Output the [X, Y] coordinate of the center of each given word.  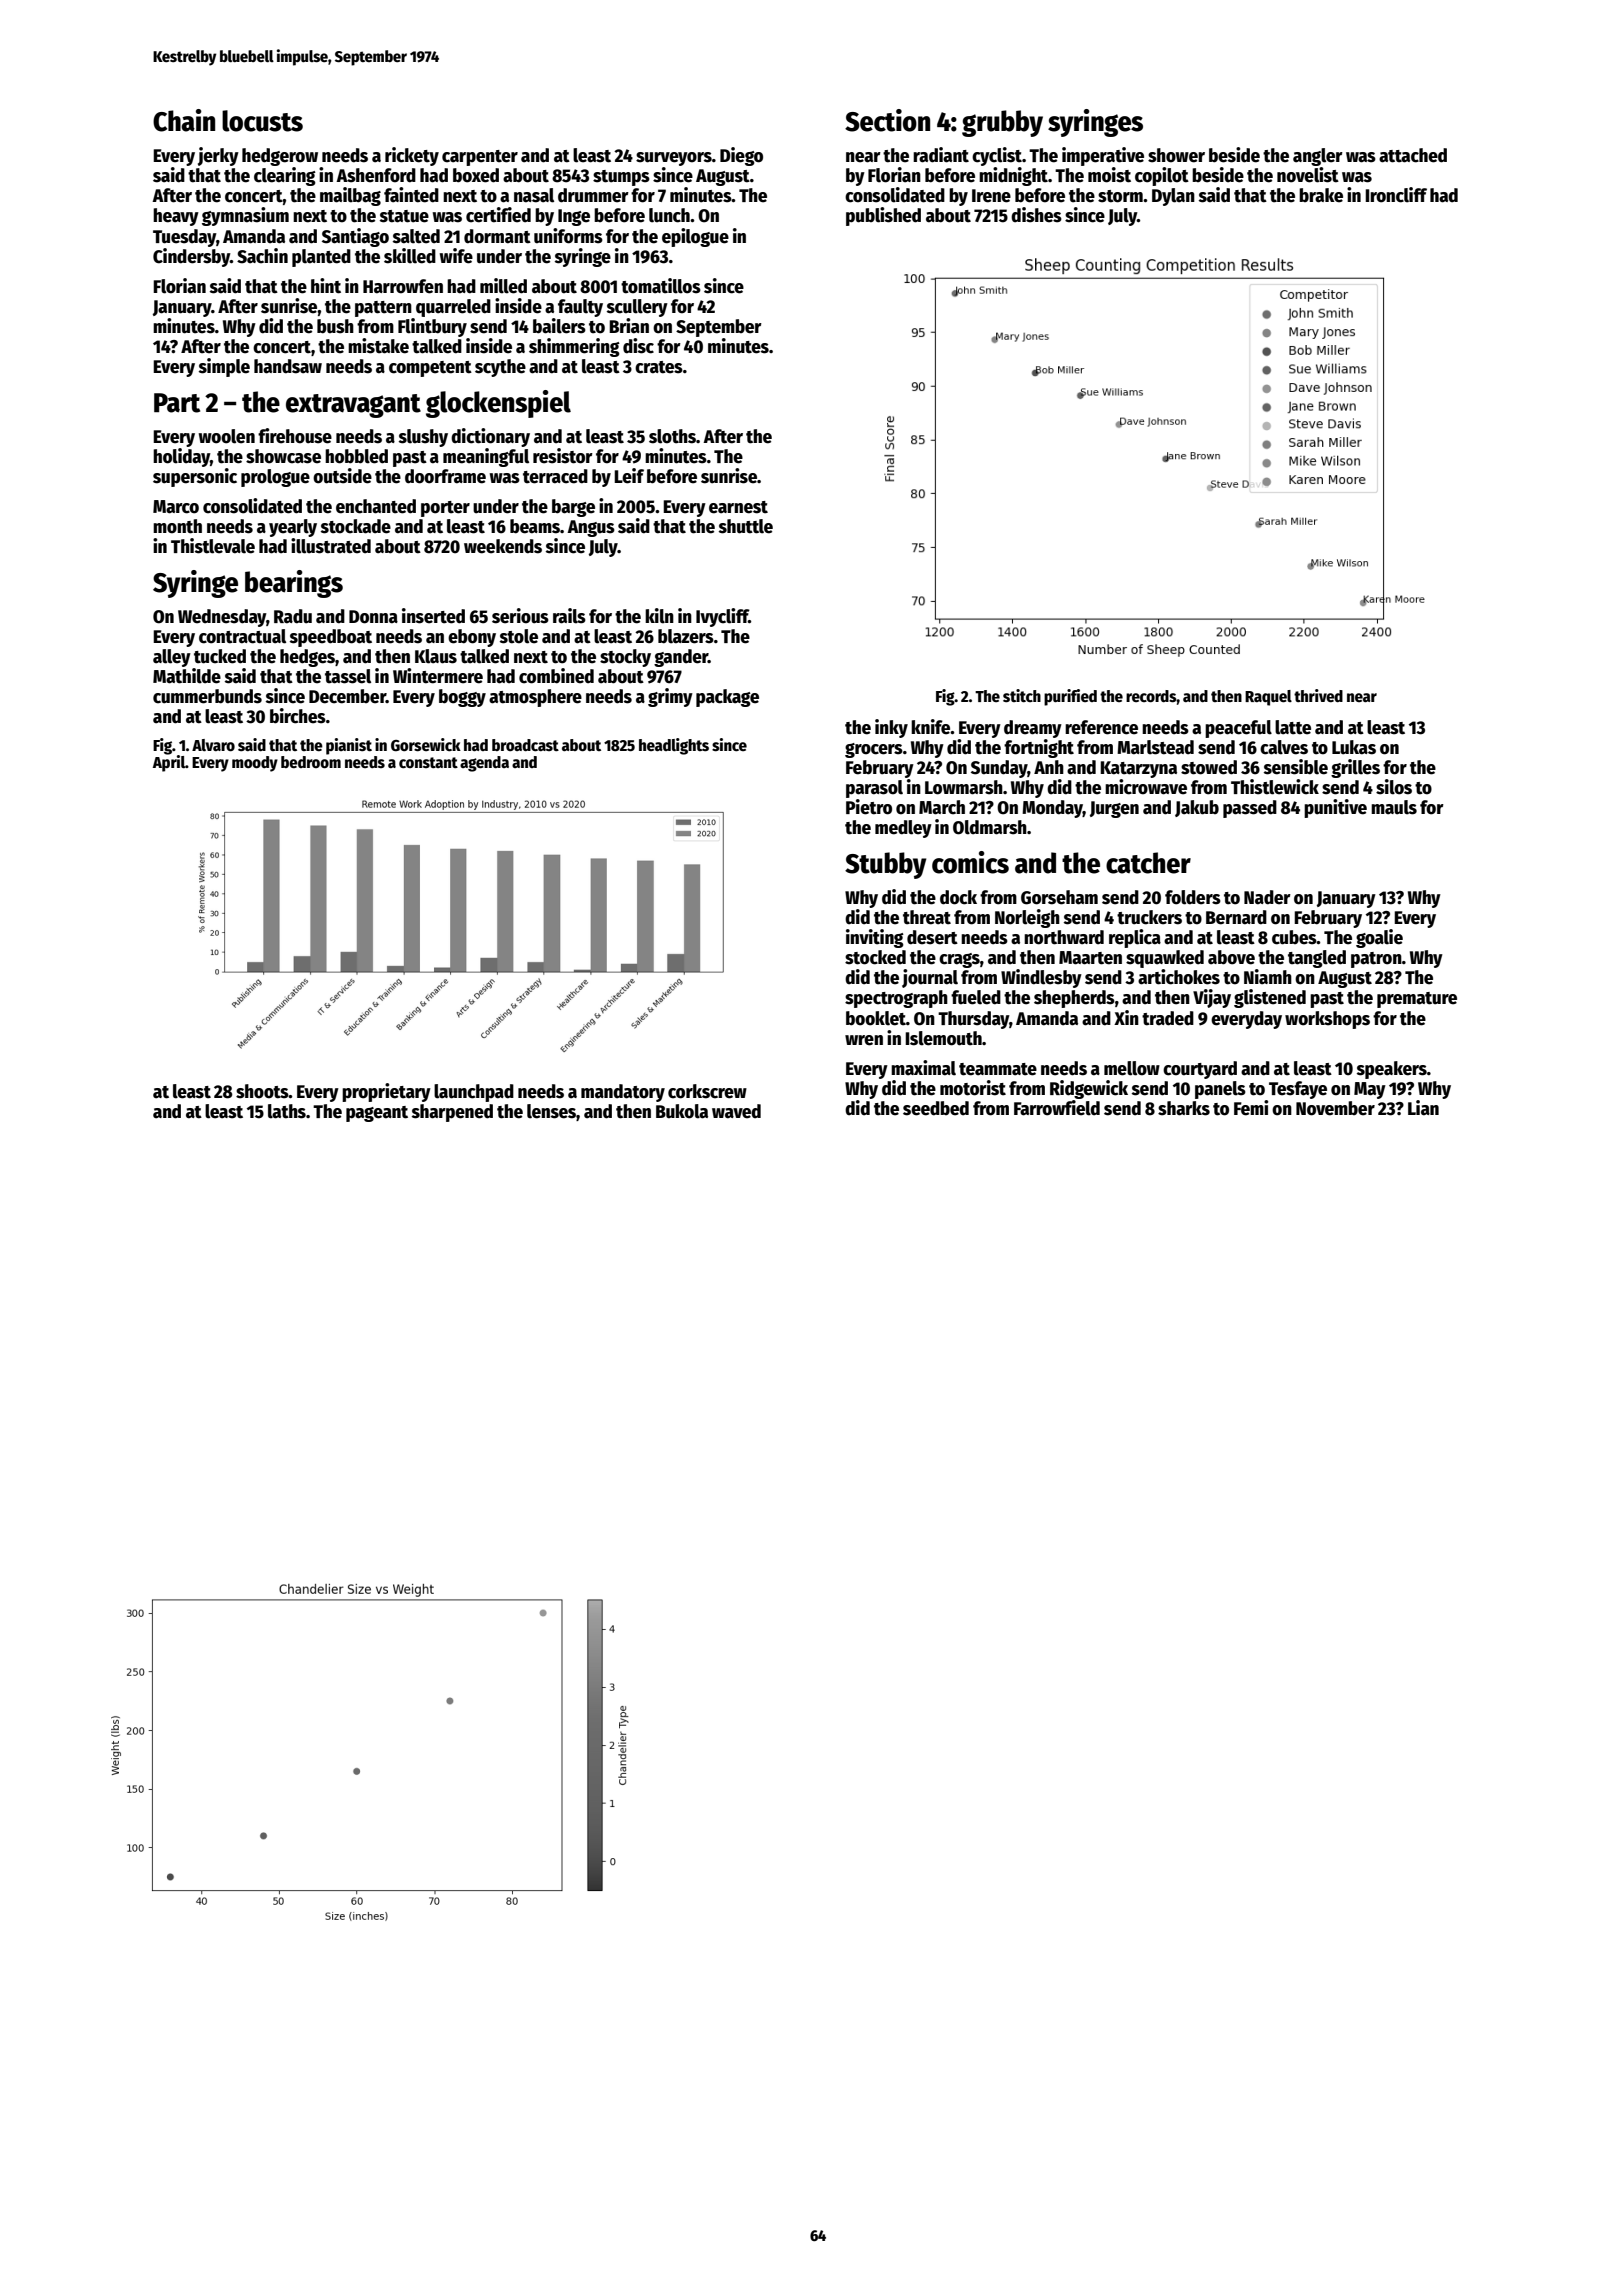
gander [681, 658]
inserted [433, 616]
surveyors [674, 159]
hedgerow [280, 157]
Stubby [885, 865]
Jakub [1197, 808]
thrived [1318, 695]
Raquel [1268, 698]
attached [1413, 155]
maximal [923, 1068]
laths [287, 1111]
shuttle [746, 526]
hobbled [356, 456]
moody [255, 764]
